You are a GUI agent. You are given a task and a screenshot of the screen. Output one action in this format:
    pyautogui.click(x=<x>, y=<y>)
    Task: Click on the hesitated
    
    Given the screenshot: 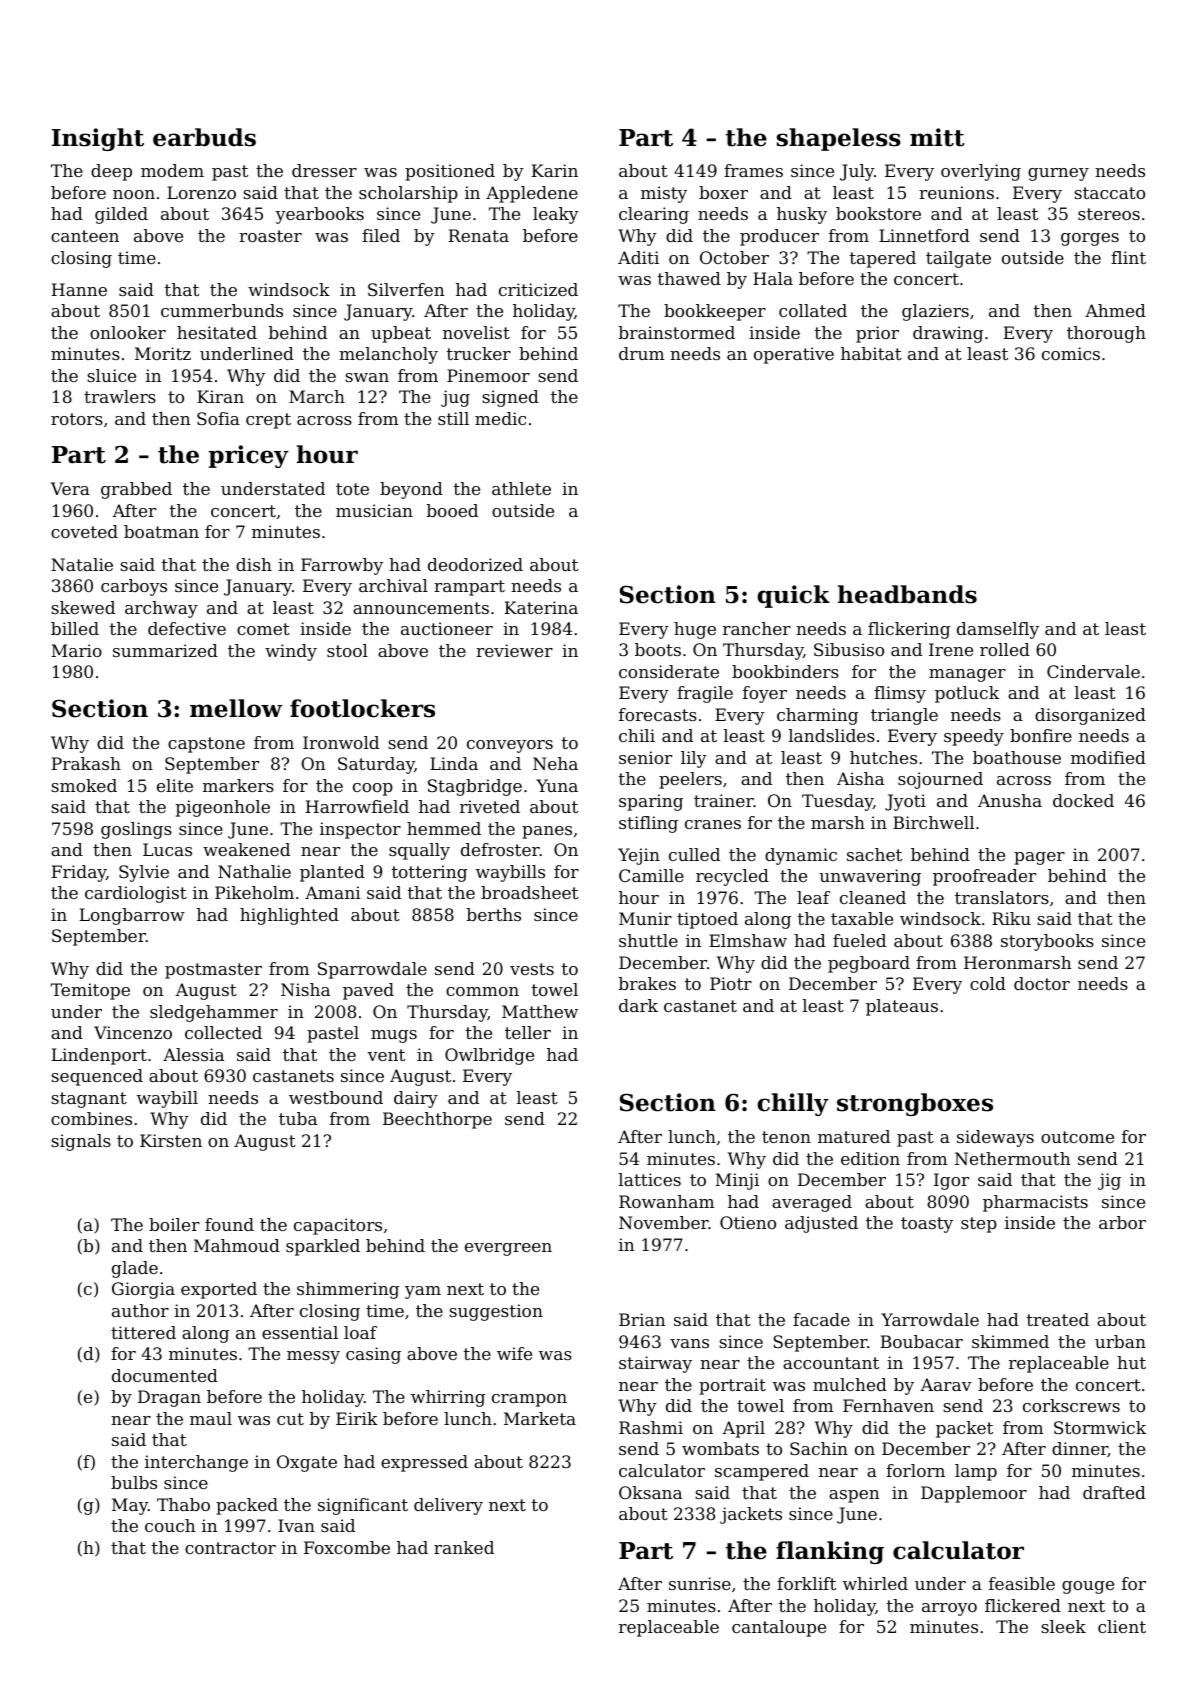 What is the action you would take?
    pyautogui.click(x=217, y=332)
